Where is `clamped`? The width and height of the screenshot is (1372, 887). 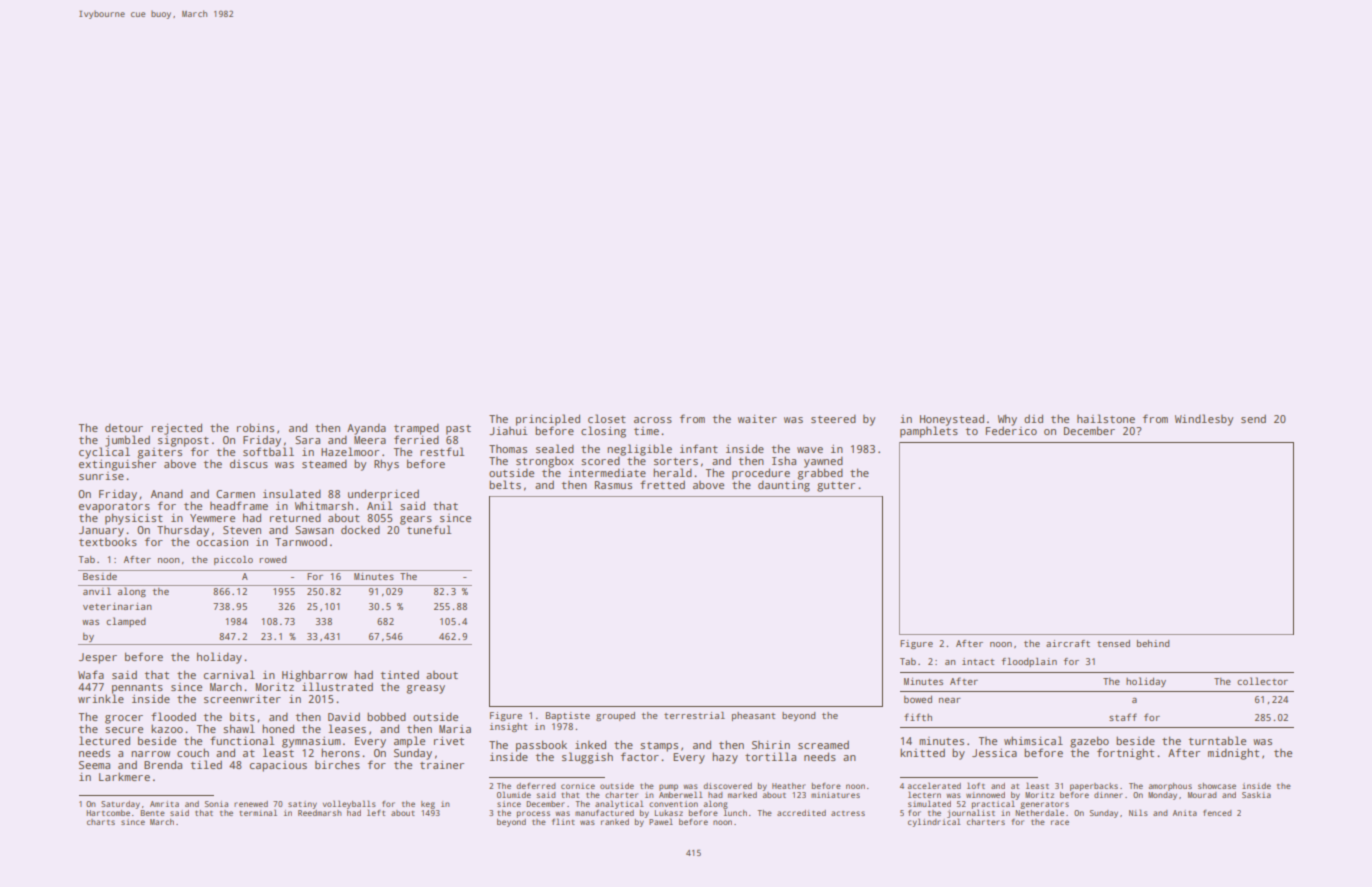
clamped is located at coordinates (126, 622).
